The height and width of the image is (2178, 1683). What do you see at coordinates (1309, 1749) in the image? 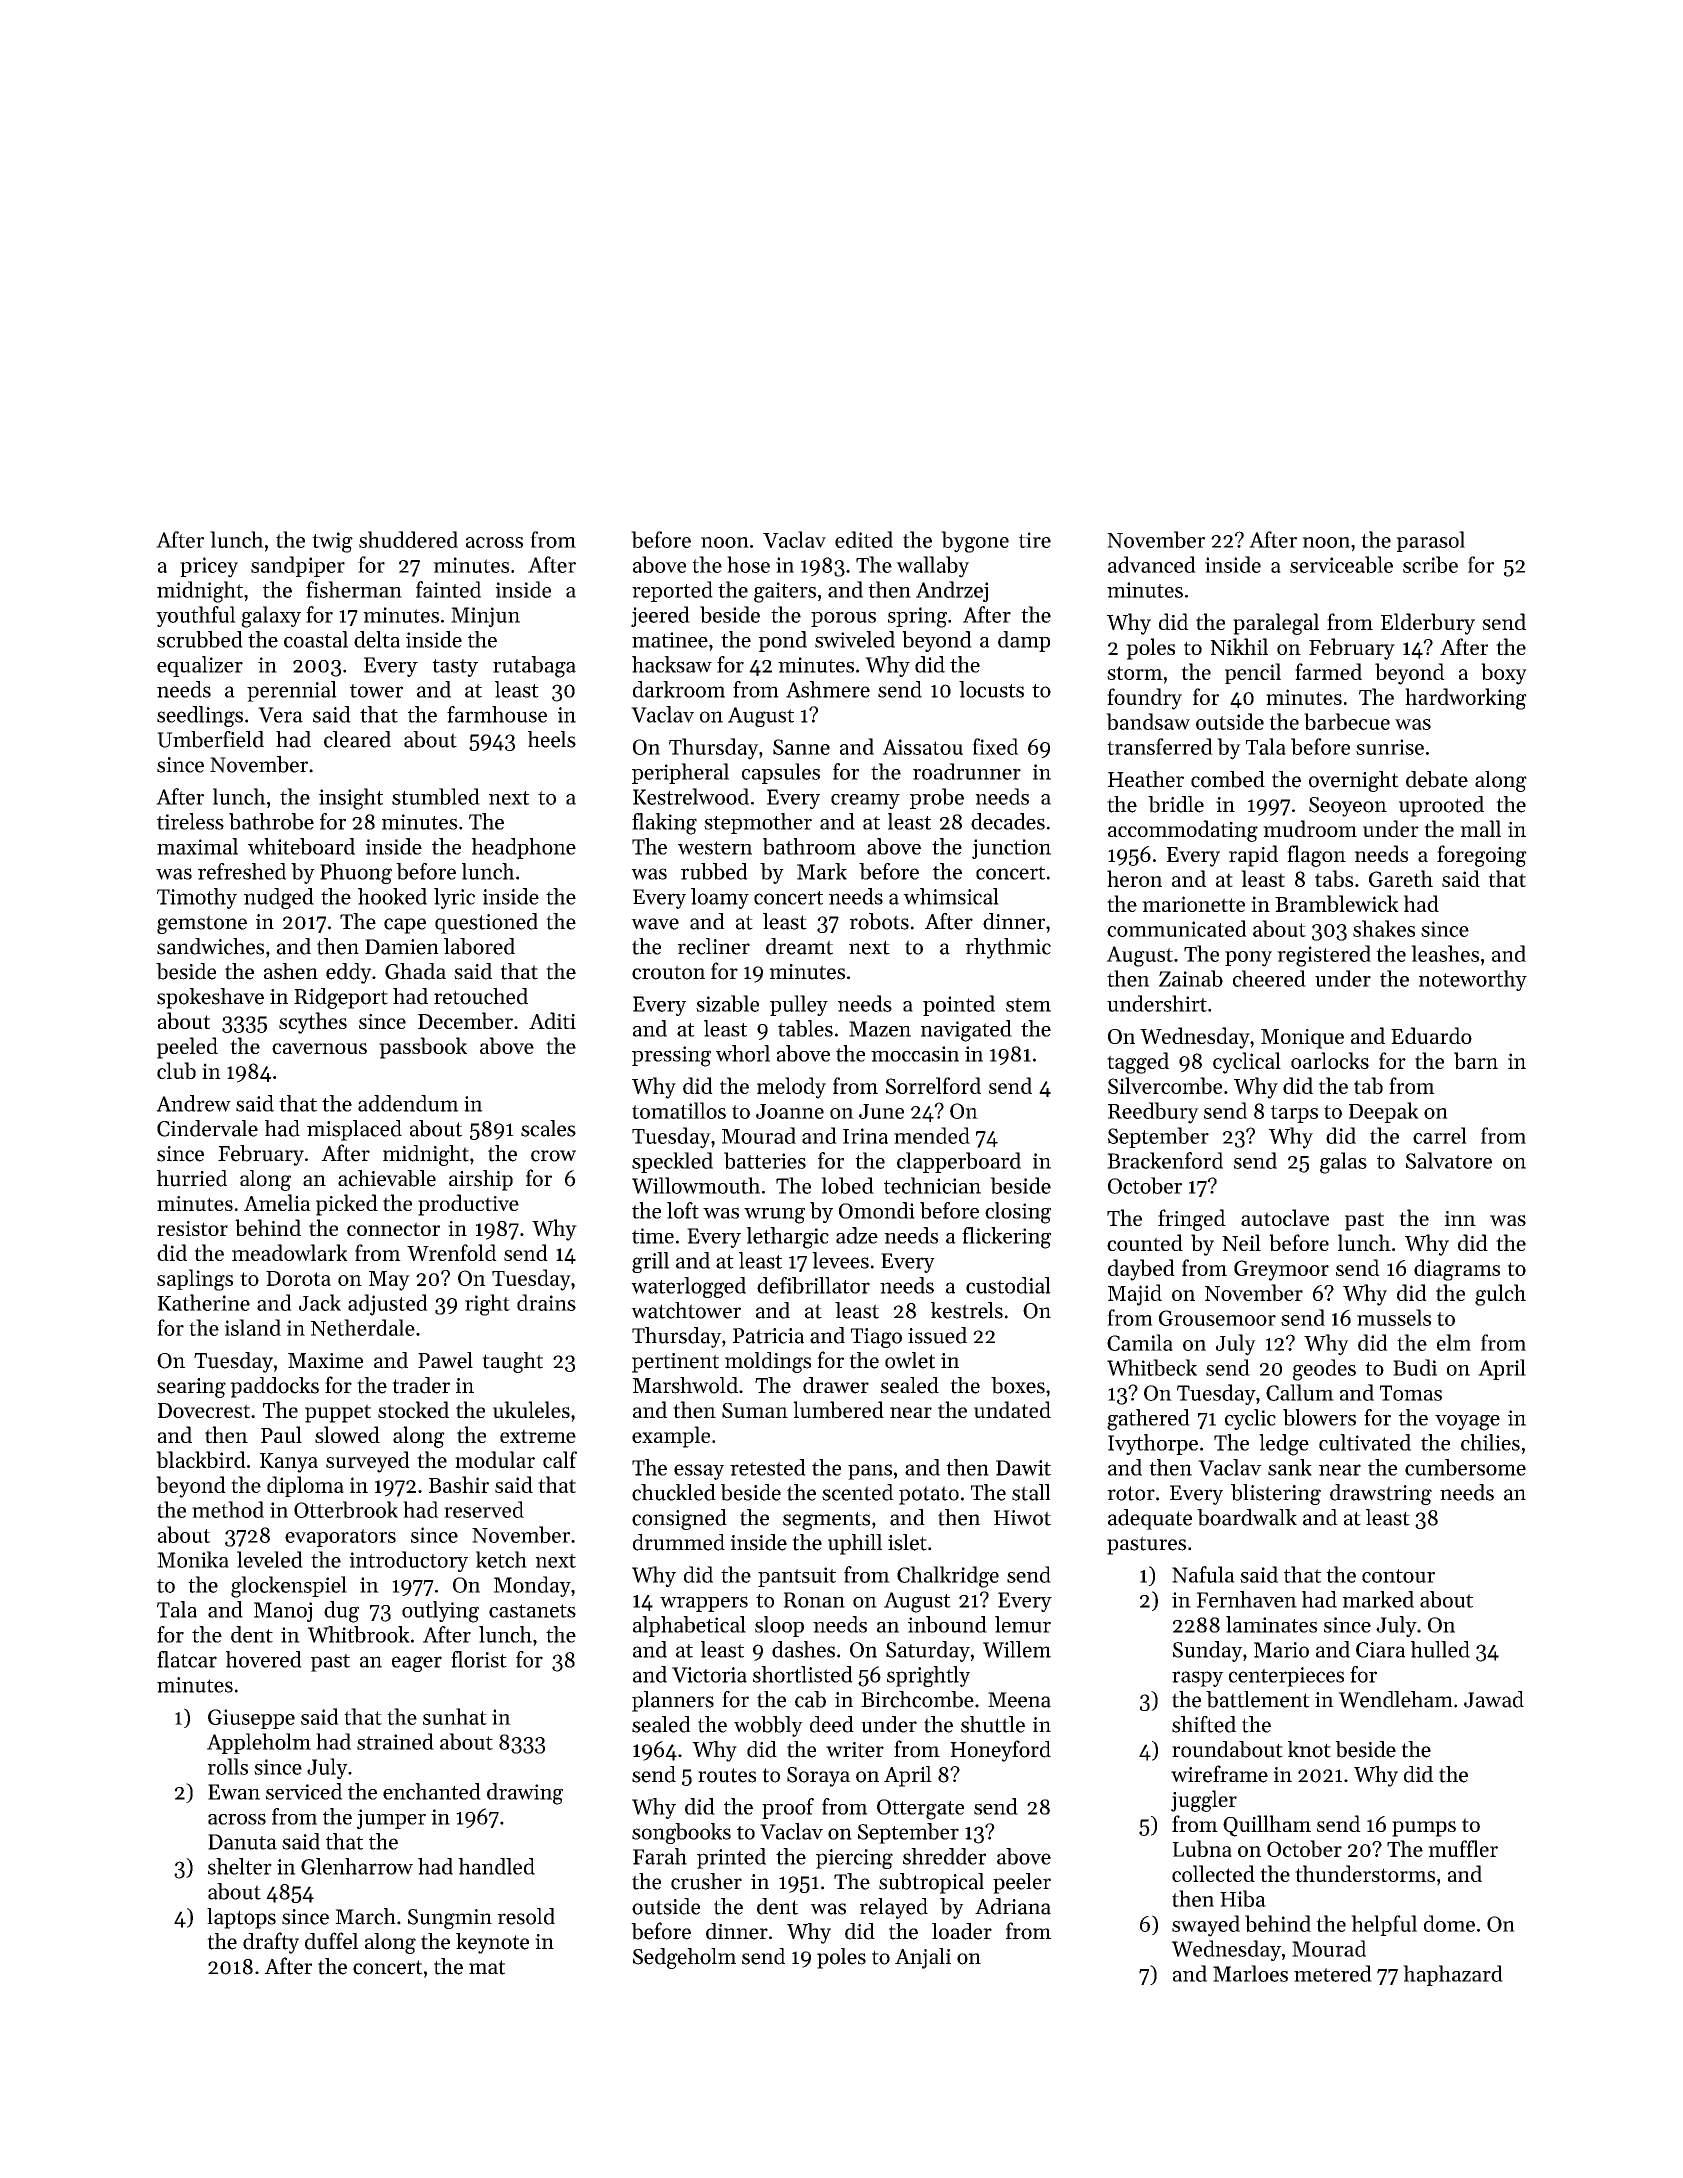
I see `knot` at bounding box center [1309, 1749].
